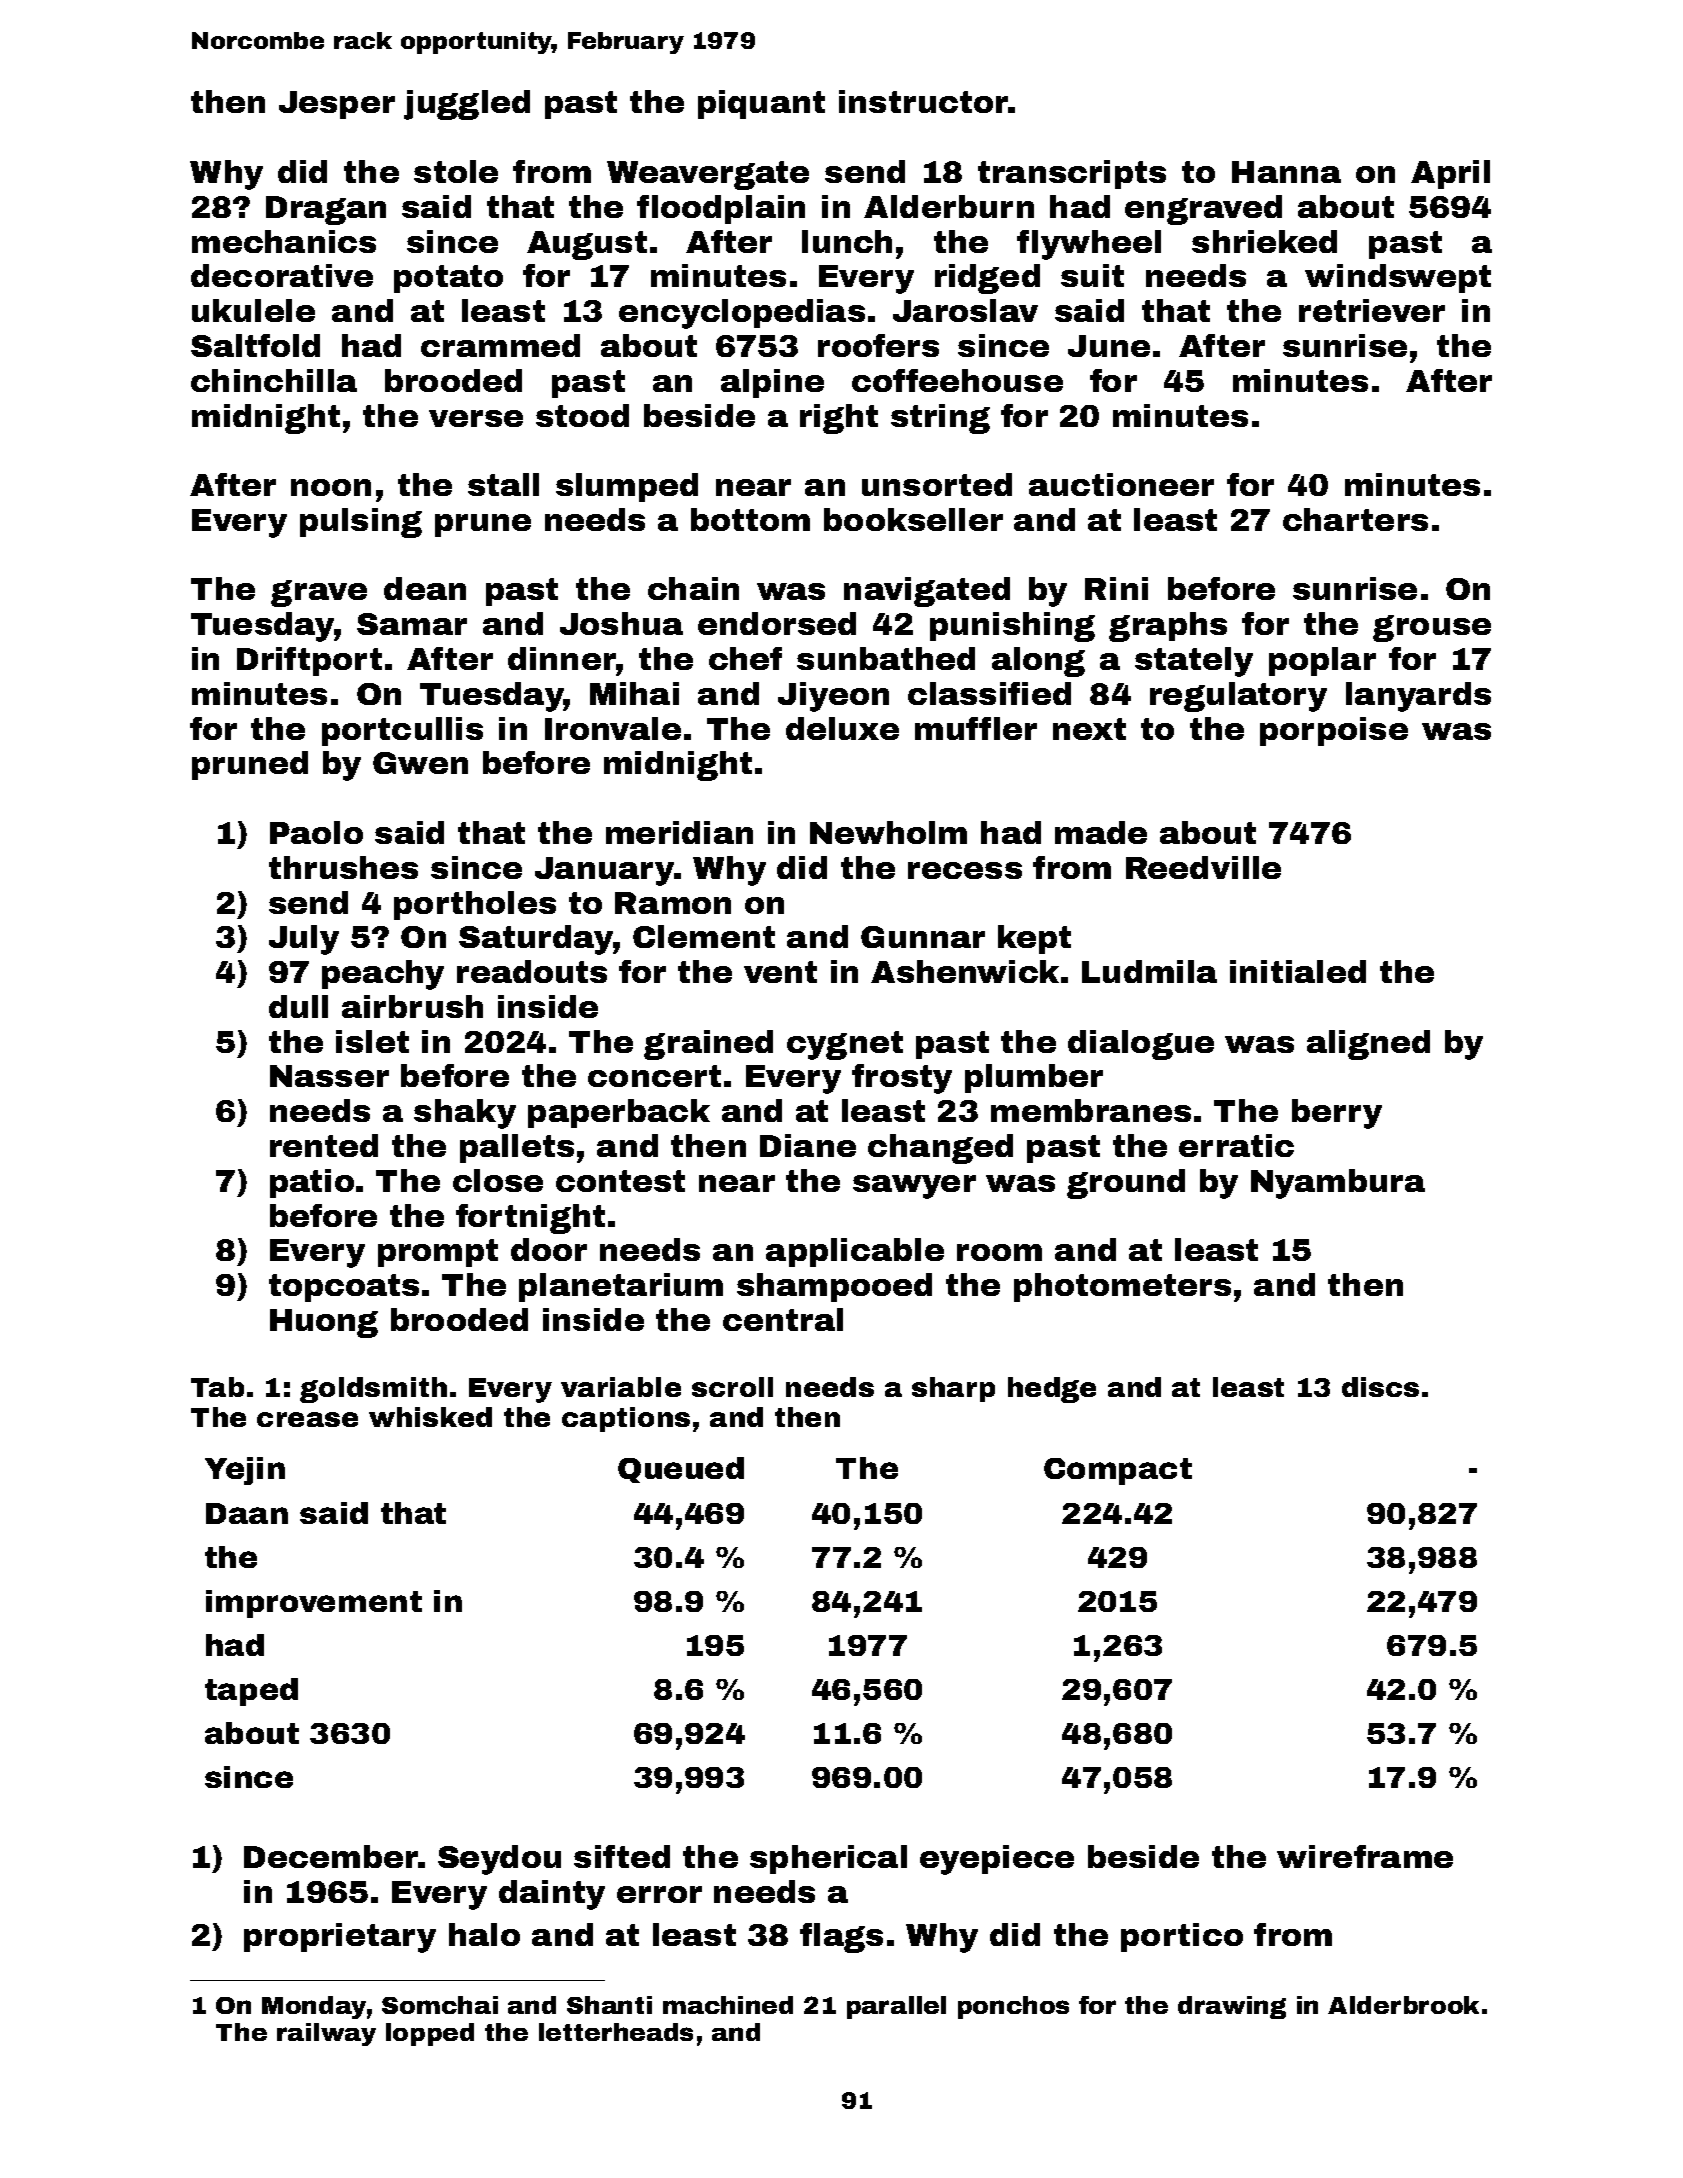  What do you see at coordinates (343, 867) in the document?
I see `thrushes` at bounding box center [343, 867].
